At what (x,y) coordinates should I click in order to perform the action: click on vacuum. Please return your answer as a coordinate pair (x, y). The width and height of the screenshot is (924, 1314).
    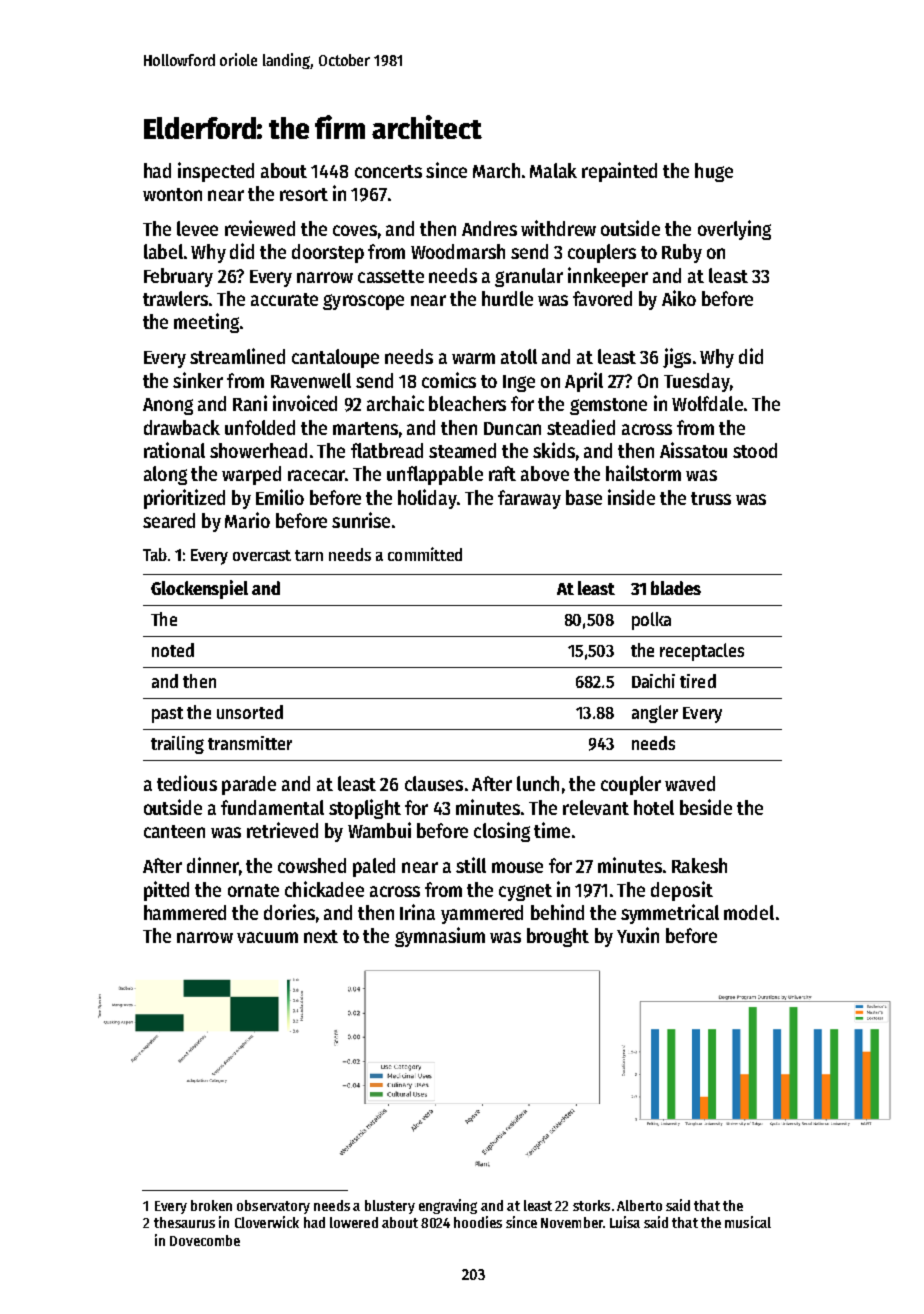
    Looking at the image, I should click on (267, 937).
